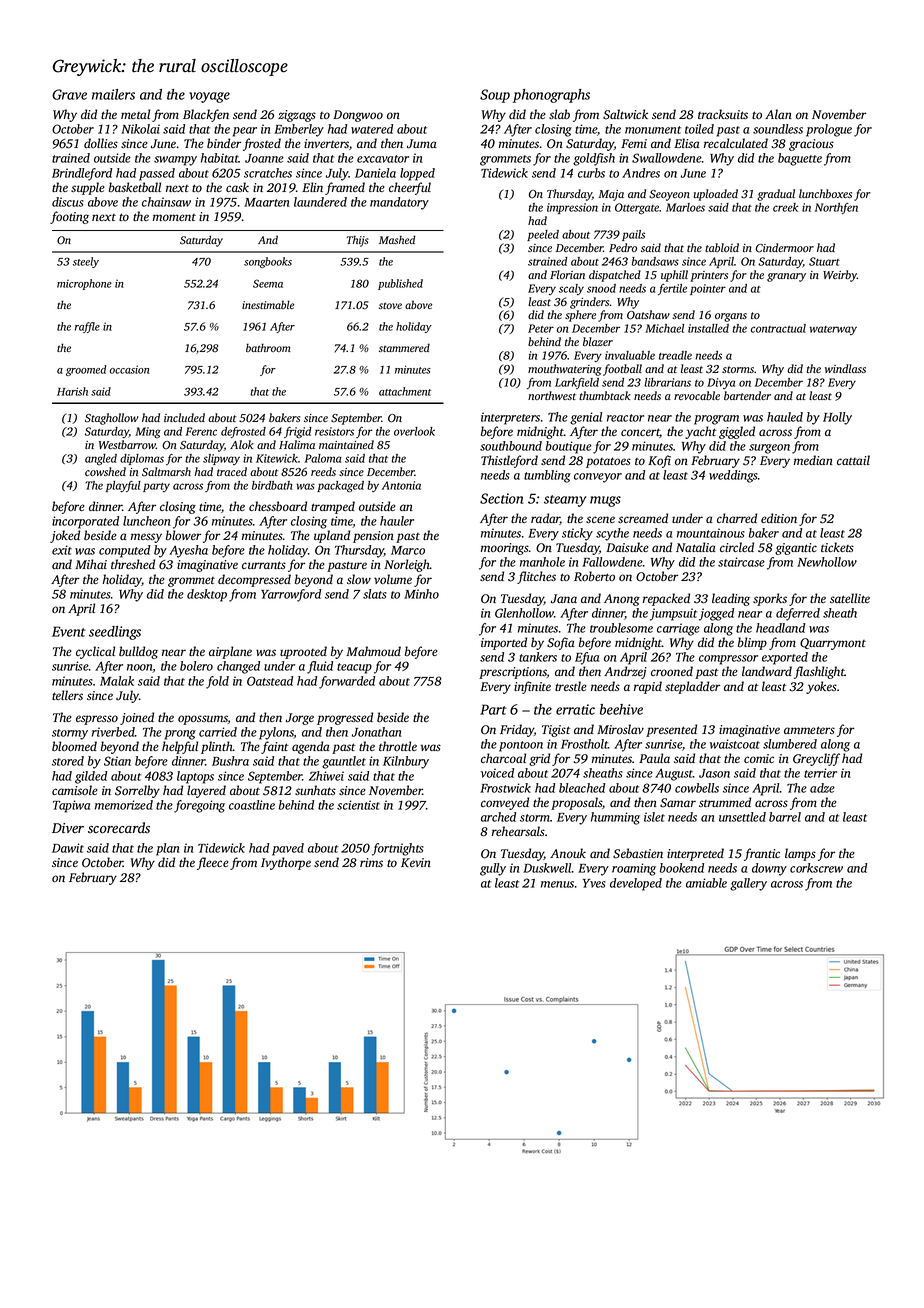 The height and width of the screenshot is (1308, 924). What do you see at coordinates (135, 114) in the screenshot?
I see `metal` at bounding box center [135, 114].
